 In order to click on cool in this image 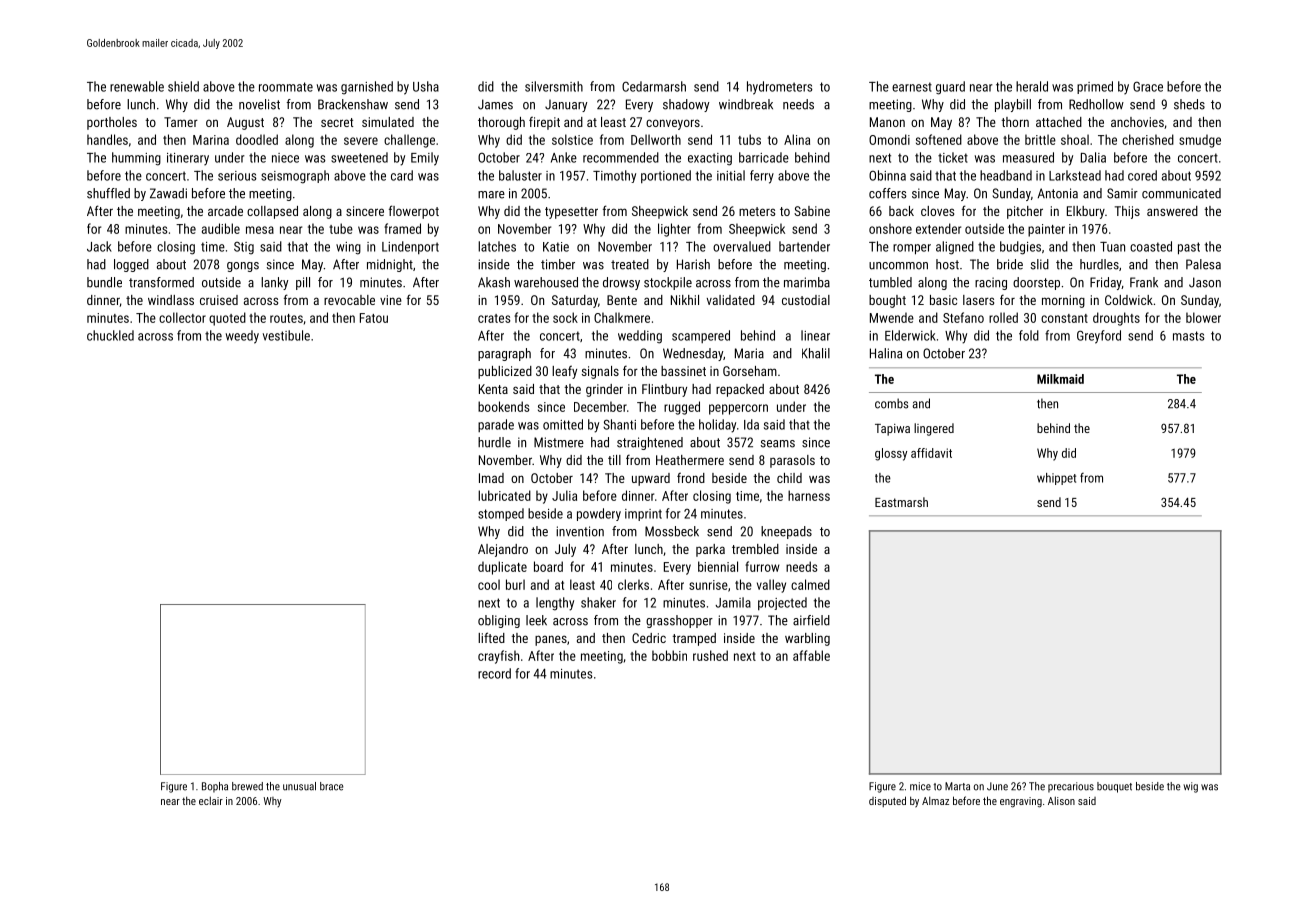, I will do `click(489, 584)`.
